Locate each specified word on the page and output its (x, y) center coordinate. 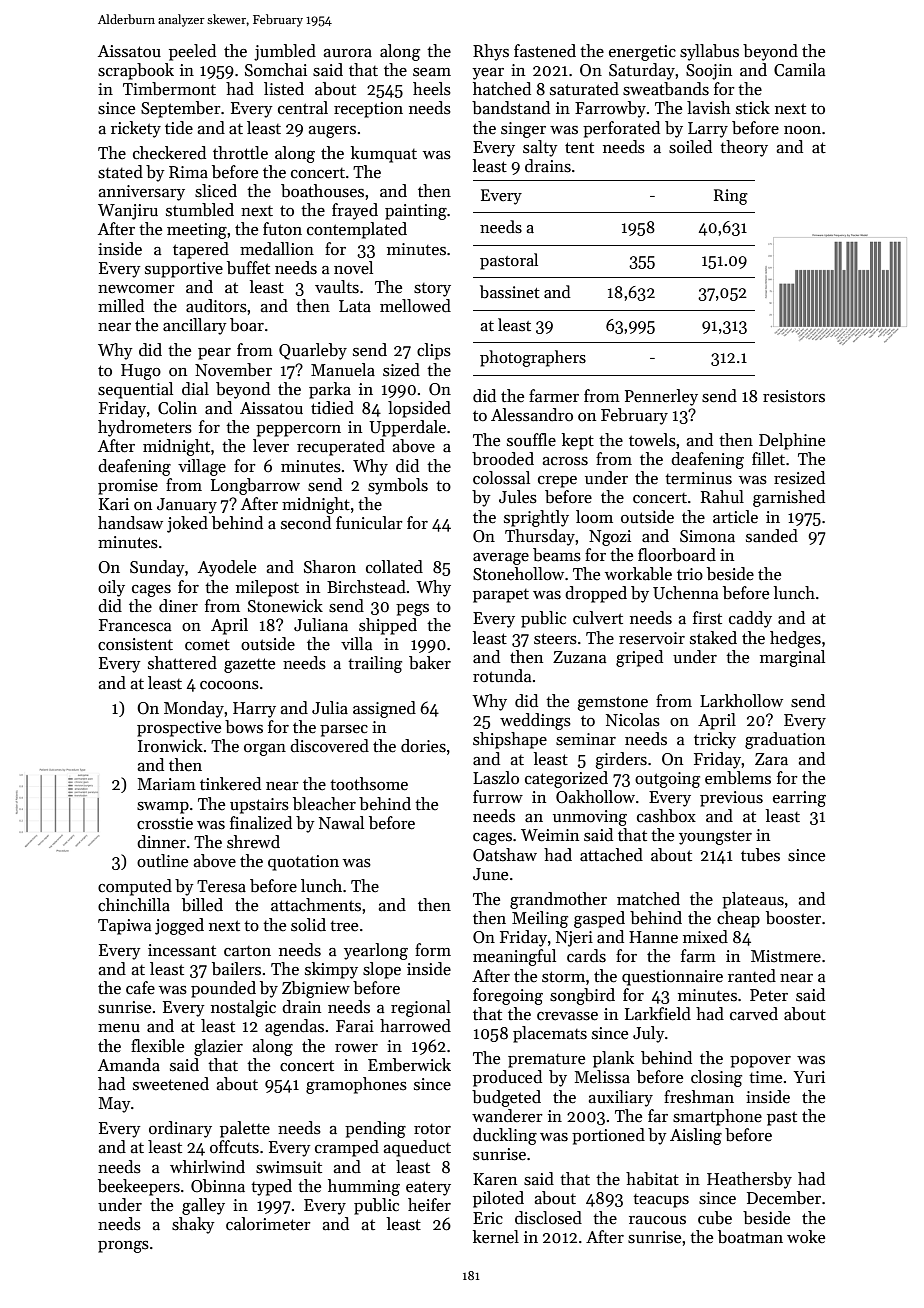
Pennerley (661, 397)
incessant (182, 950)
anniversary (142, 193)
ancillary (195, 326)
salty (540, 148)
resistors (794, 396)
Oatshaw (505, 855)
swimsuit (289, 1167)
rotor (432, 1129)
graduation (785, 740)
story (432, 290)
